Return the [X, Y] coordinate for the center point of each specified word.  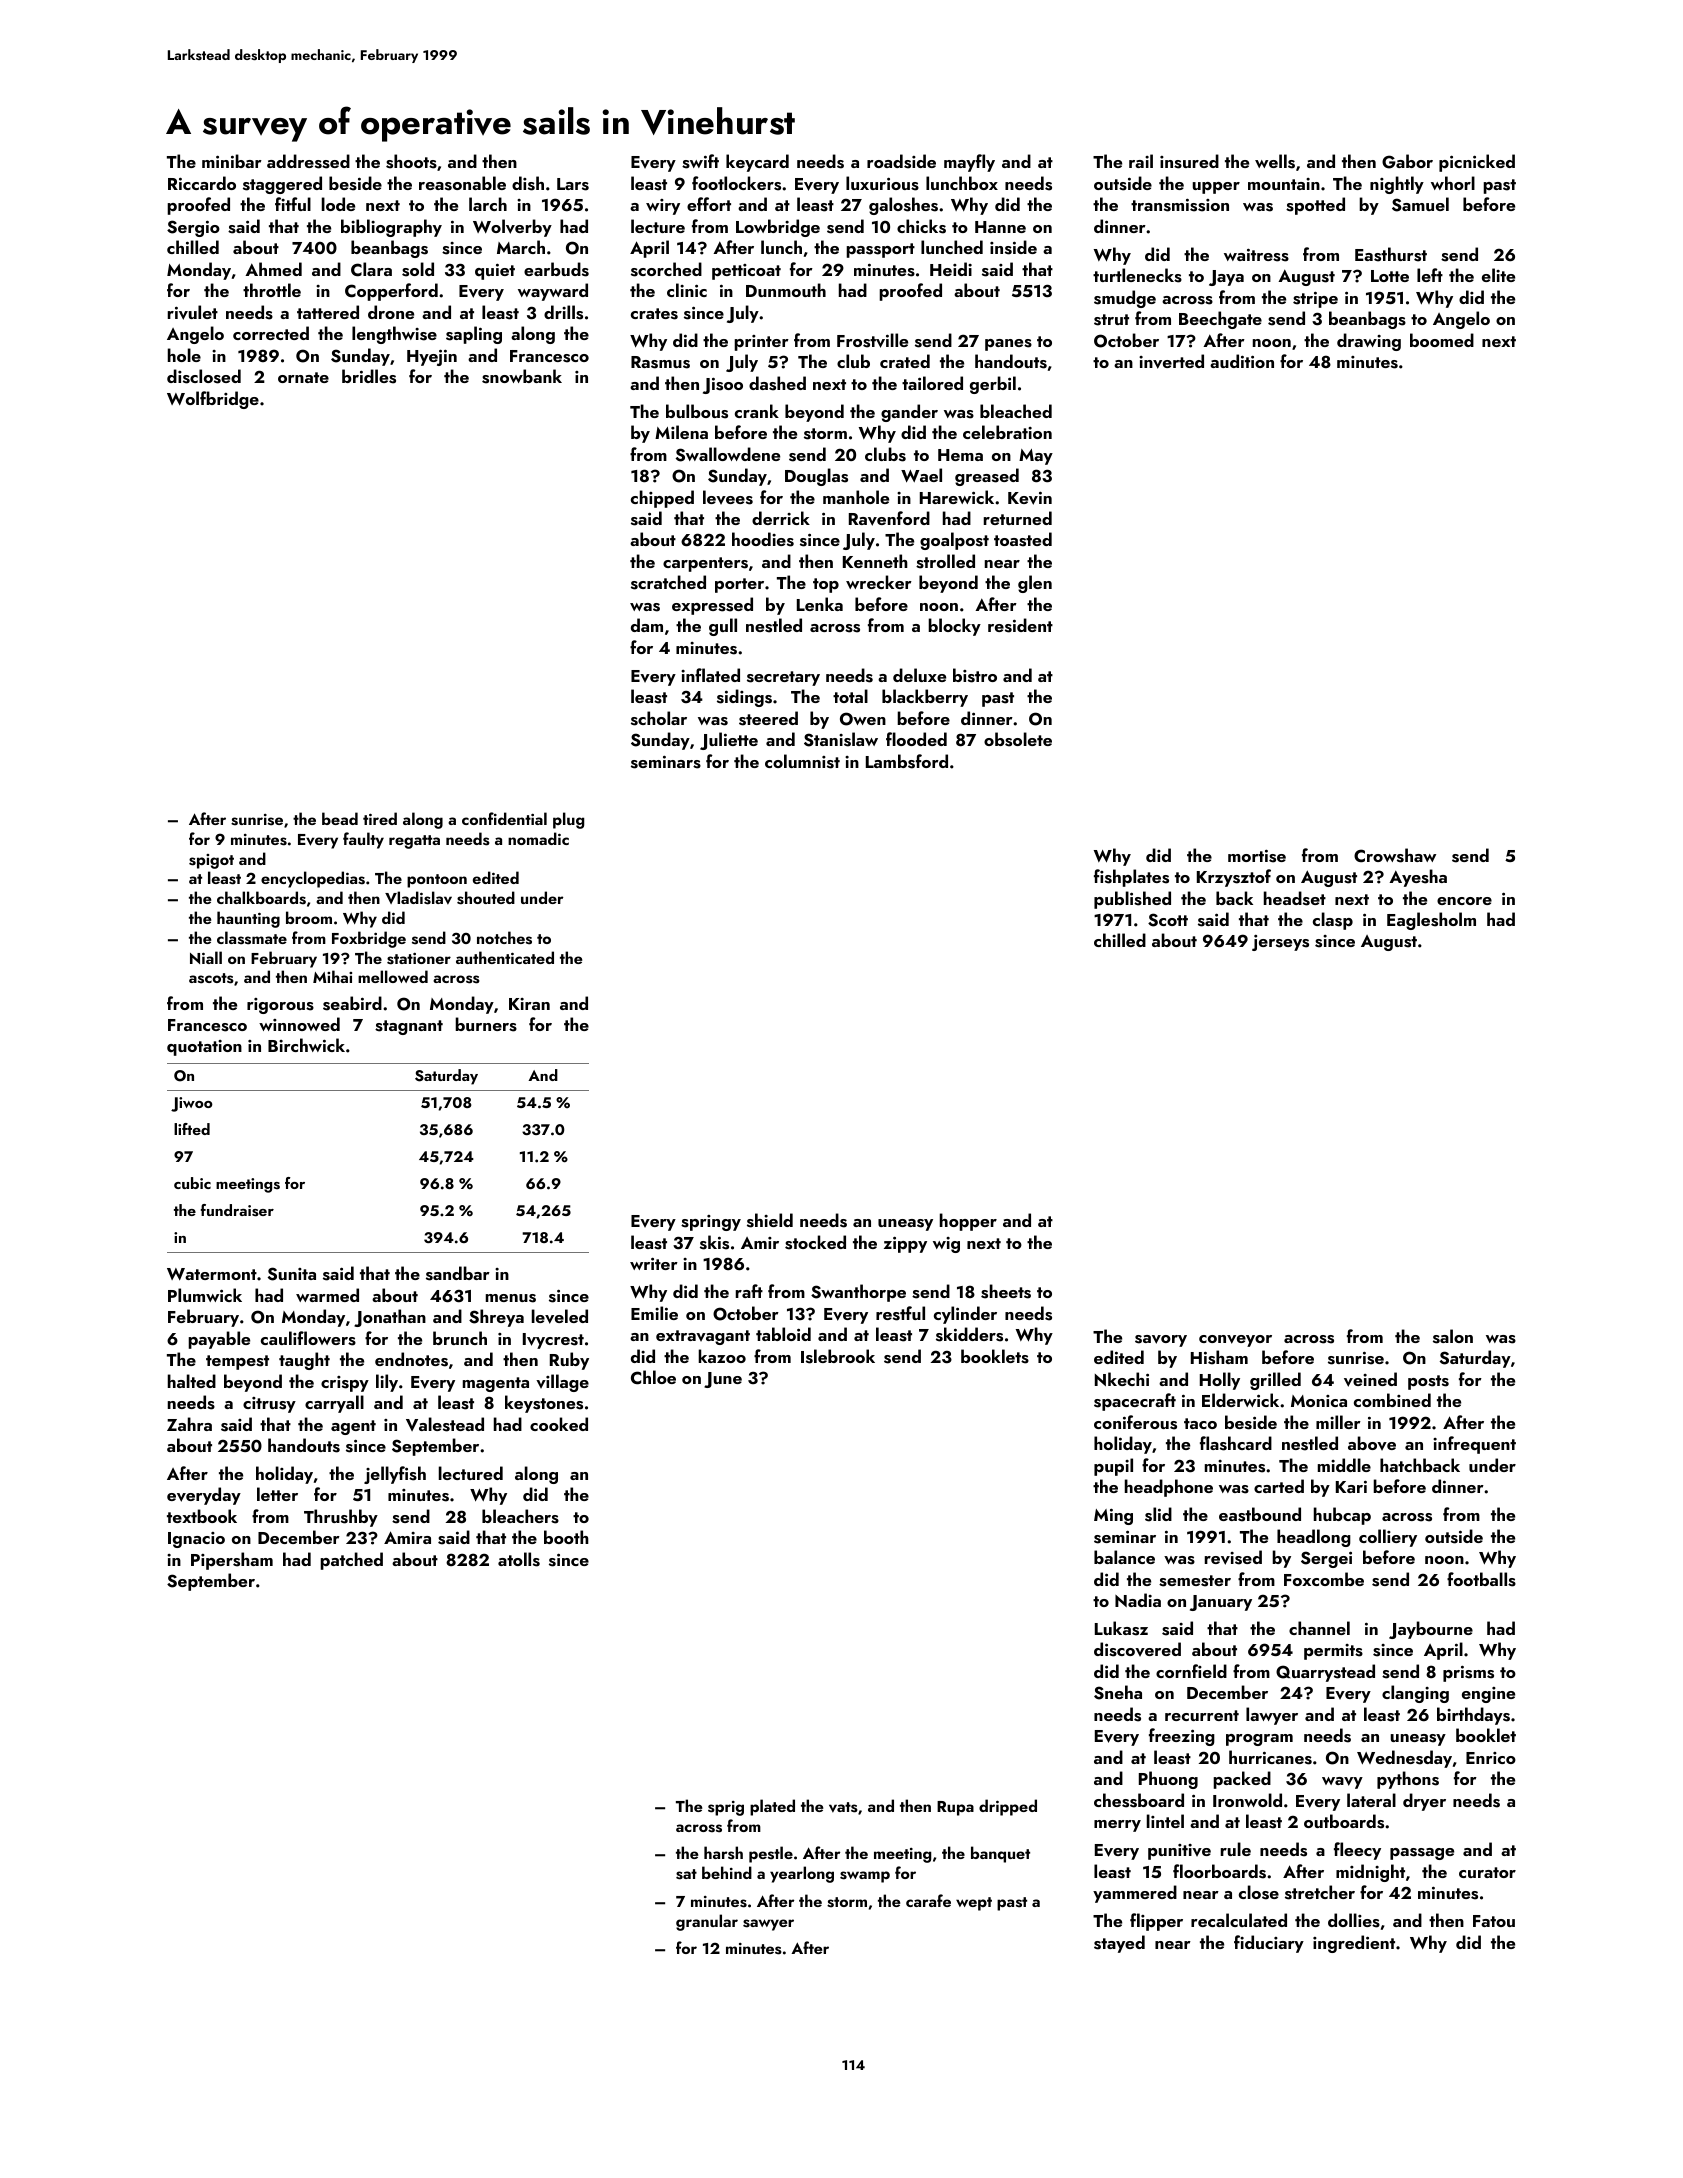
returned [1018, 518]
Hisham [1219, 1357]
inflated [710, 675]
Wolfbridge [213, 400]
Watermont [212, 1274]
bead [340, 818]
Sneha [1118, 1692]
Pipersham [232, 1561]
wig [946, 1245]
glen [1035, 584]
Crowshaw [1395, 855]
